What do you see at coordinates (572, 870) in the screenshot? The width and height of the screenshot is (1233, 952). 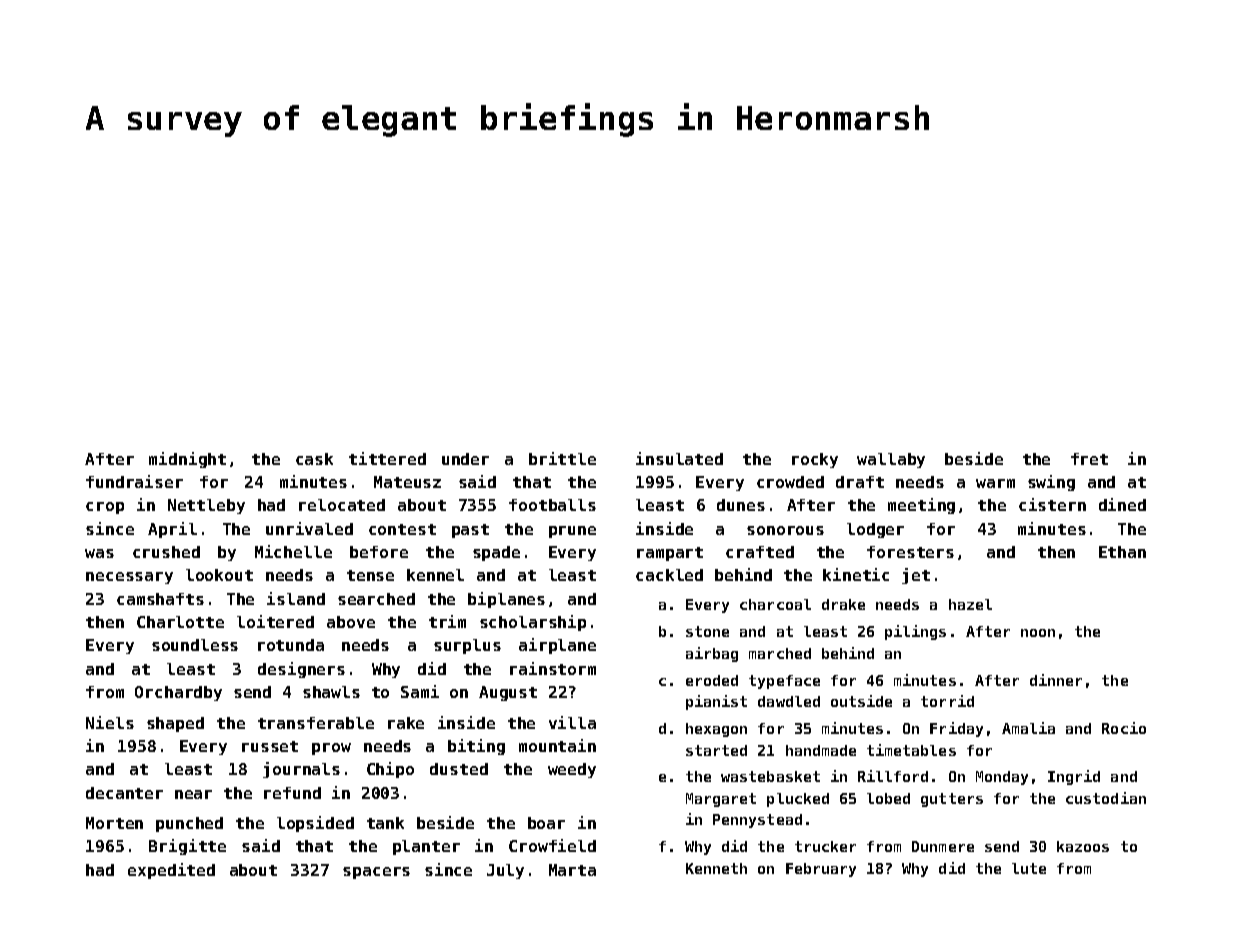 I see `Marta` at bounding box center [572, 870].
